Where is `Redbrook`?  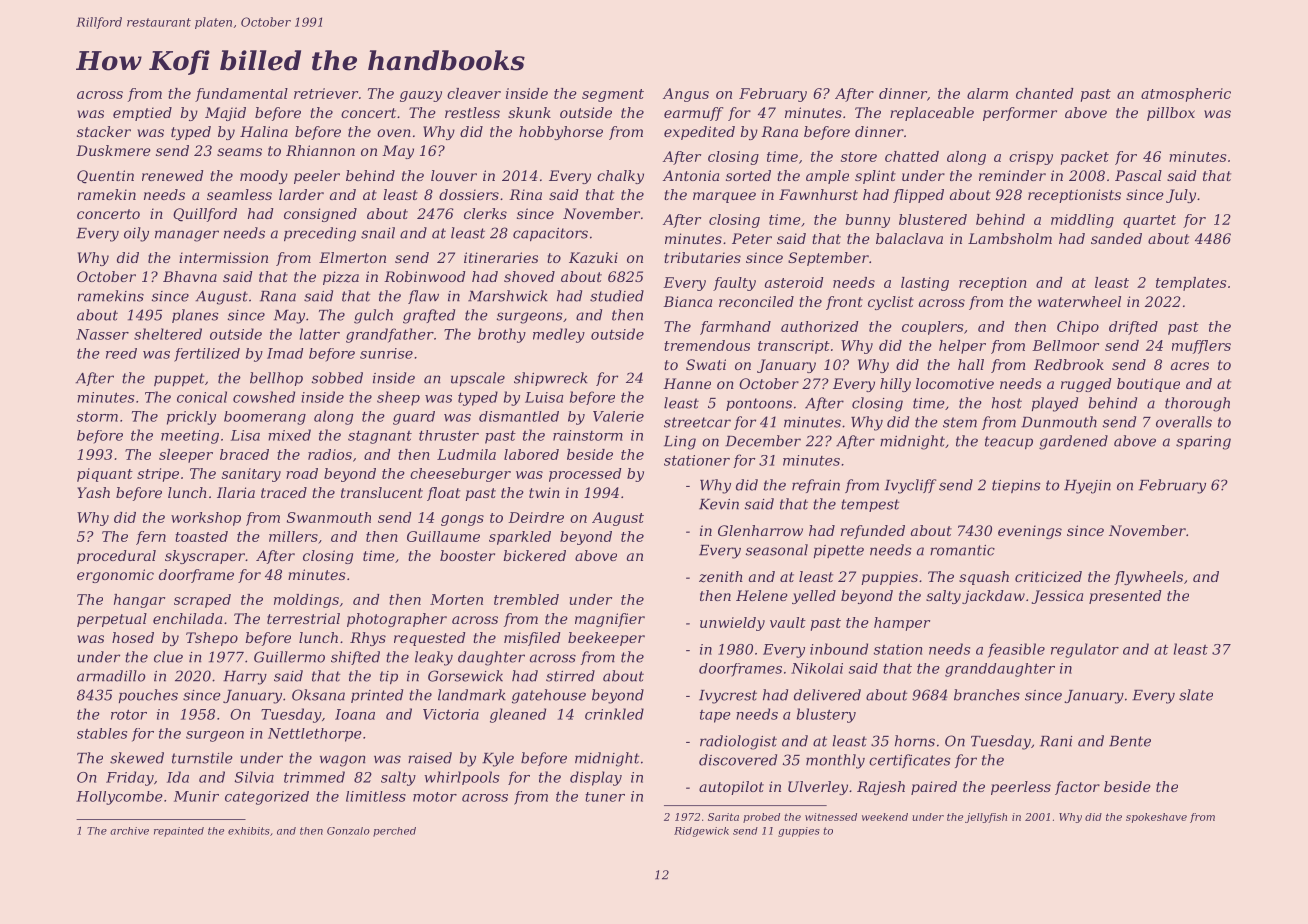
Redbrook is located at coordinates (1069, 364).
